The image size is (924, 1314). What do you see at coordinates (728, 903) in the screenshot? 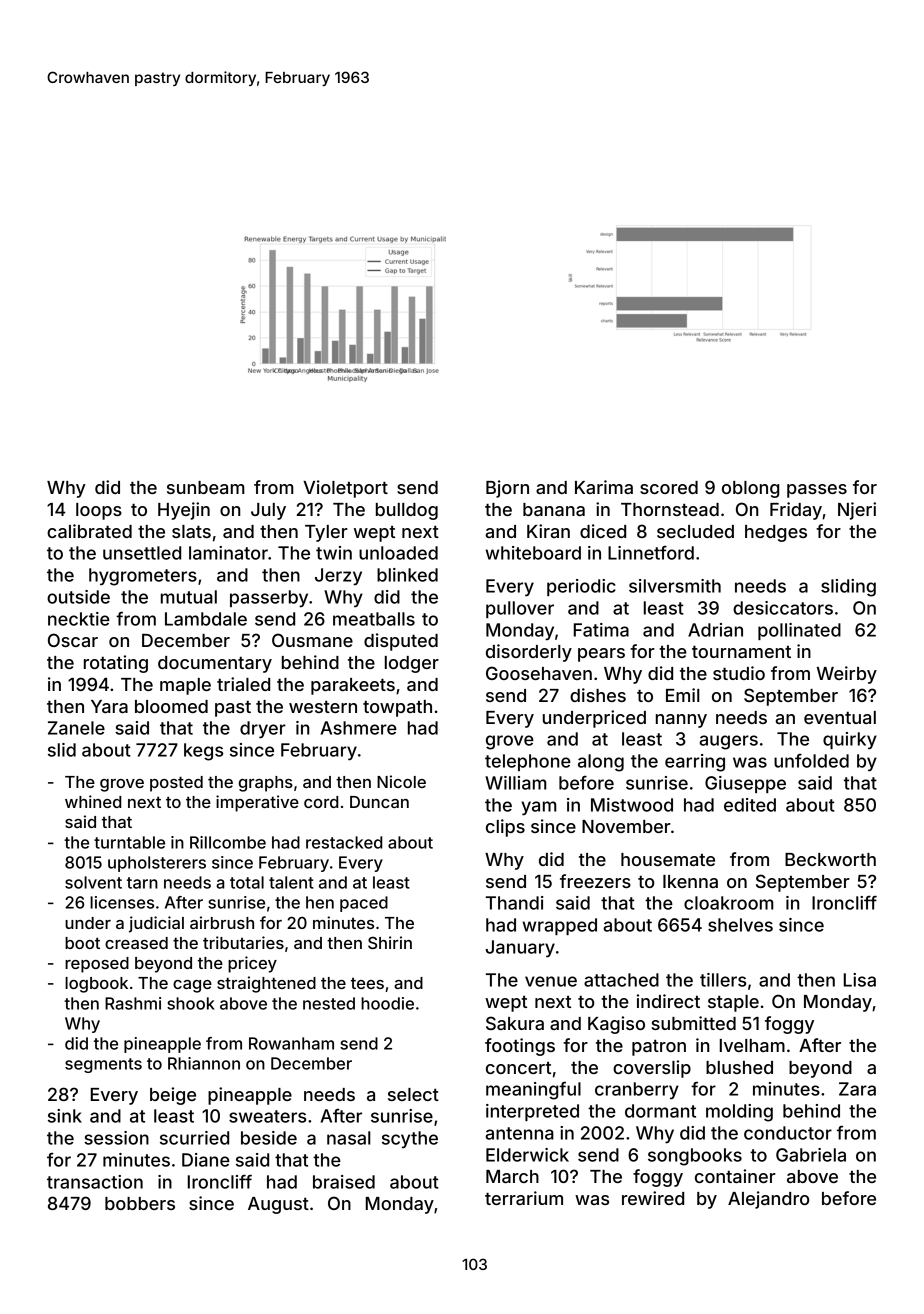
I see `cloakroom` at bounding box center [728, 903].
